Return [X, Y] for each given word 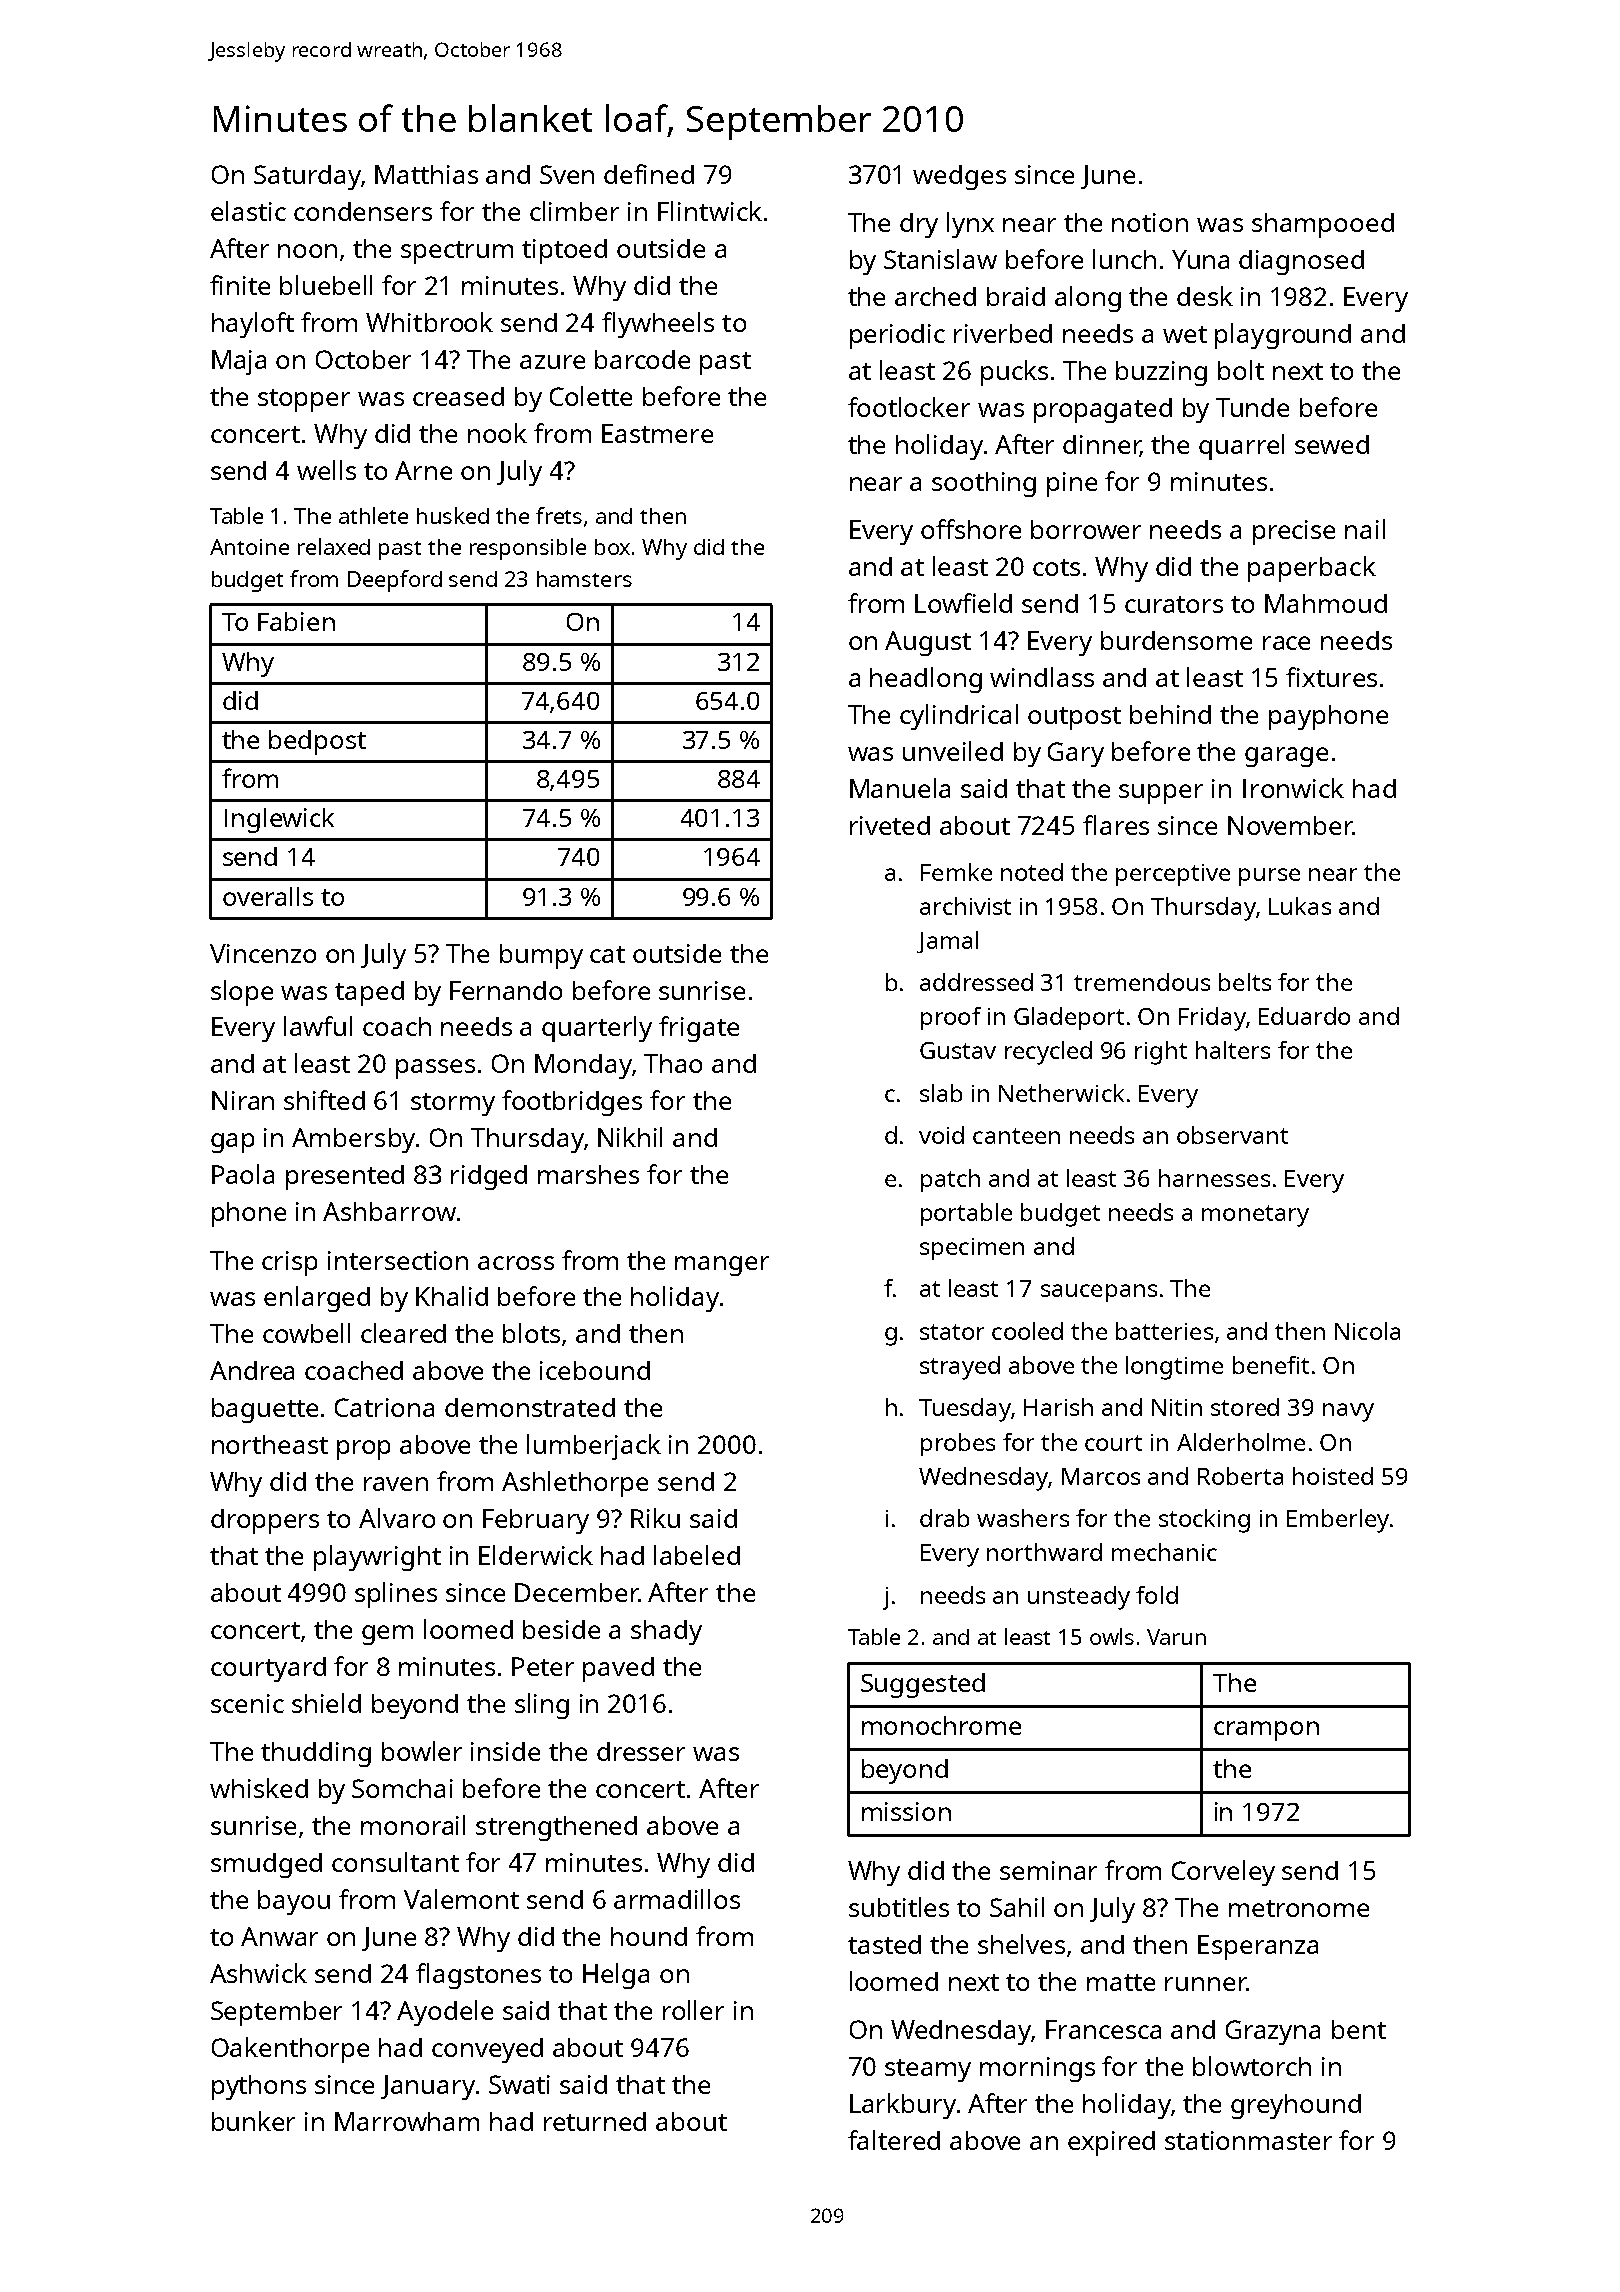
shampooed [1323, 225]
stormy [453, 1104]
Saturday [307, 177]
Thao [673, 1063]
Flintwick [710, 211]
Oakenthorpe [290, 2050]
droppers [265, 1521]
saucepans [1099, 1293]
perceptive [1173, 875]
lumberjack [594, 1447]
